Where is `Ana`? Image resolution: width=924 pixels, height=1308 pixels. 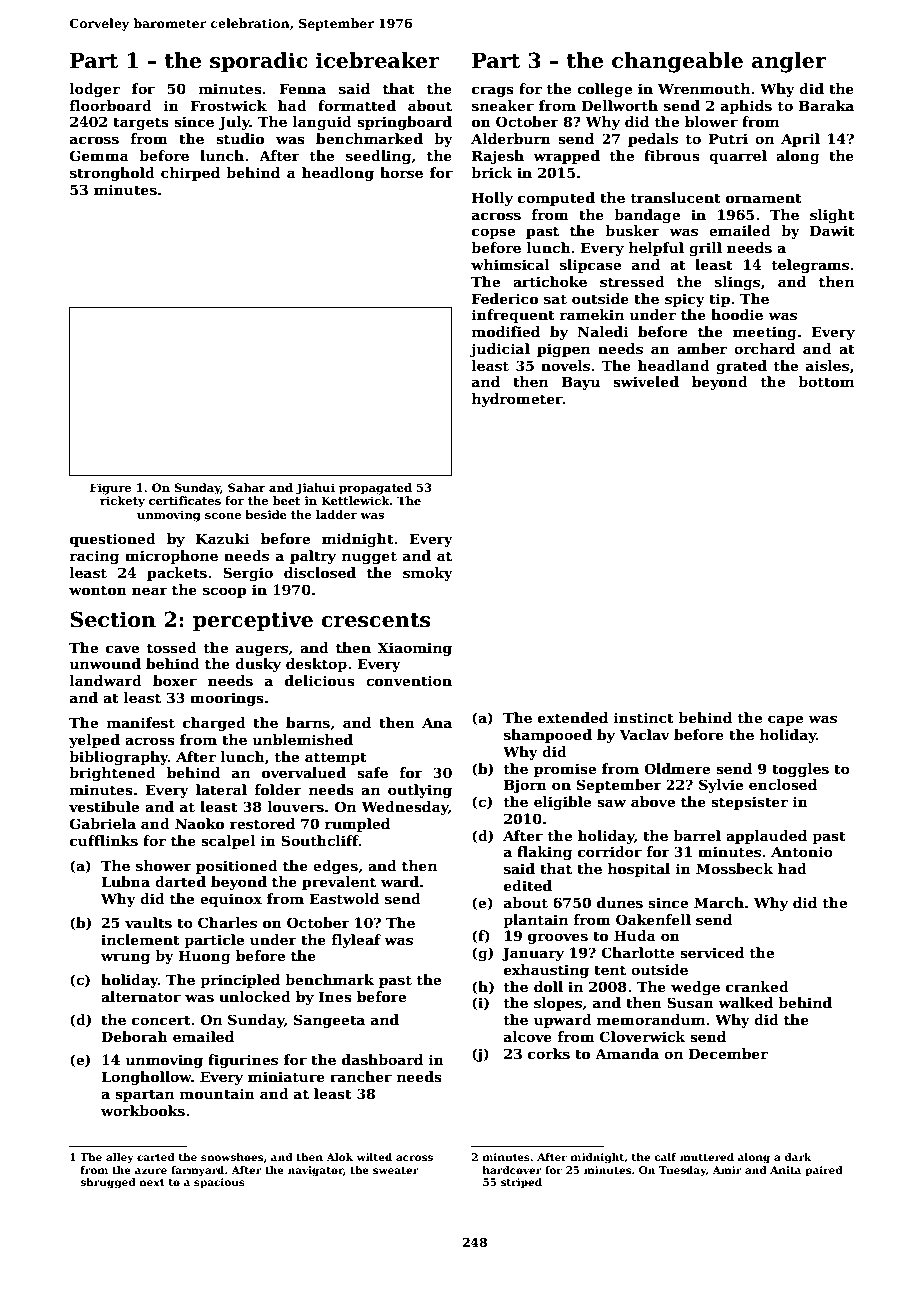 Ana is located at coordinates (437, 722).
